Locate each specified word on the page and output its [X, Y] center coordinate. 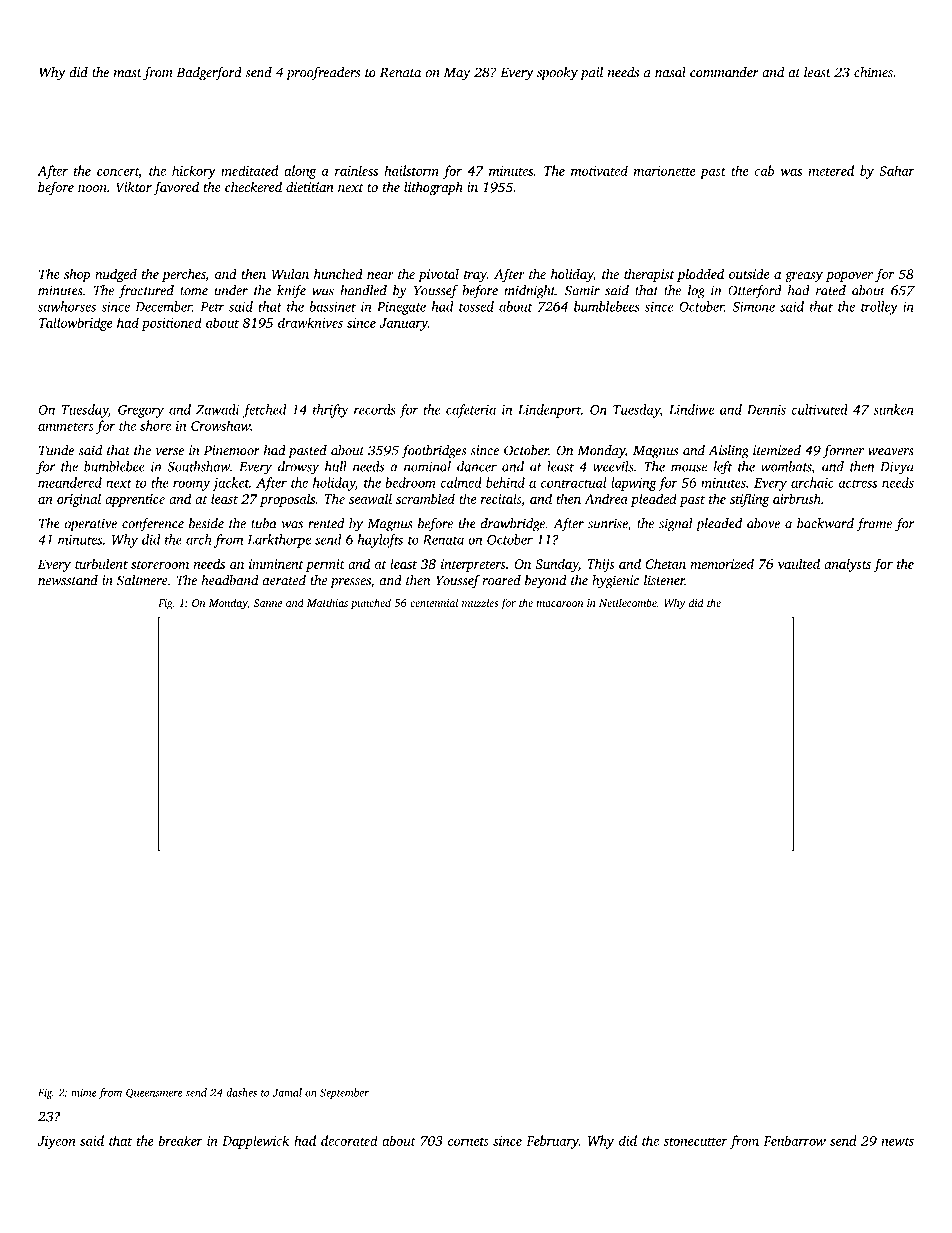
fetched [264, 411]
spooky [557, 74]
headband [230, 580]
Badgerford [209, 74]
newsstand [68, 580]
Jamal [287, 1092]
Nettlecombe [628, 602]
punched [371, 604]
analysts [847, 565]
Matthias [327, 602]
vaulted [799, 563]
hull [336, 466]
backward [825, 523]
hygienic [615, 582]
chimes [873, 72]
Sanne [268, 603]
